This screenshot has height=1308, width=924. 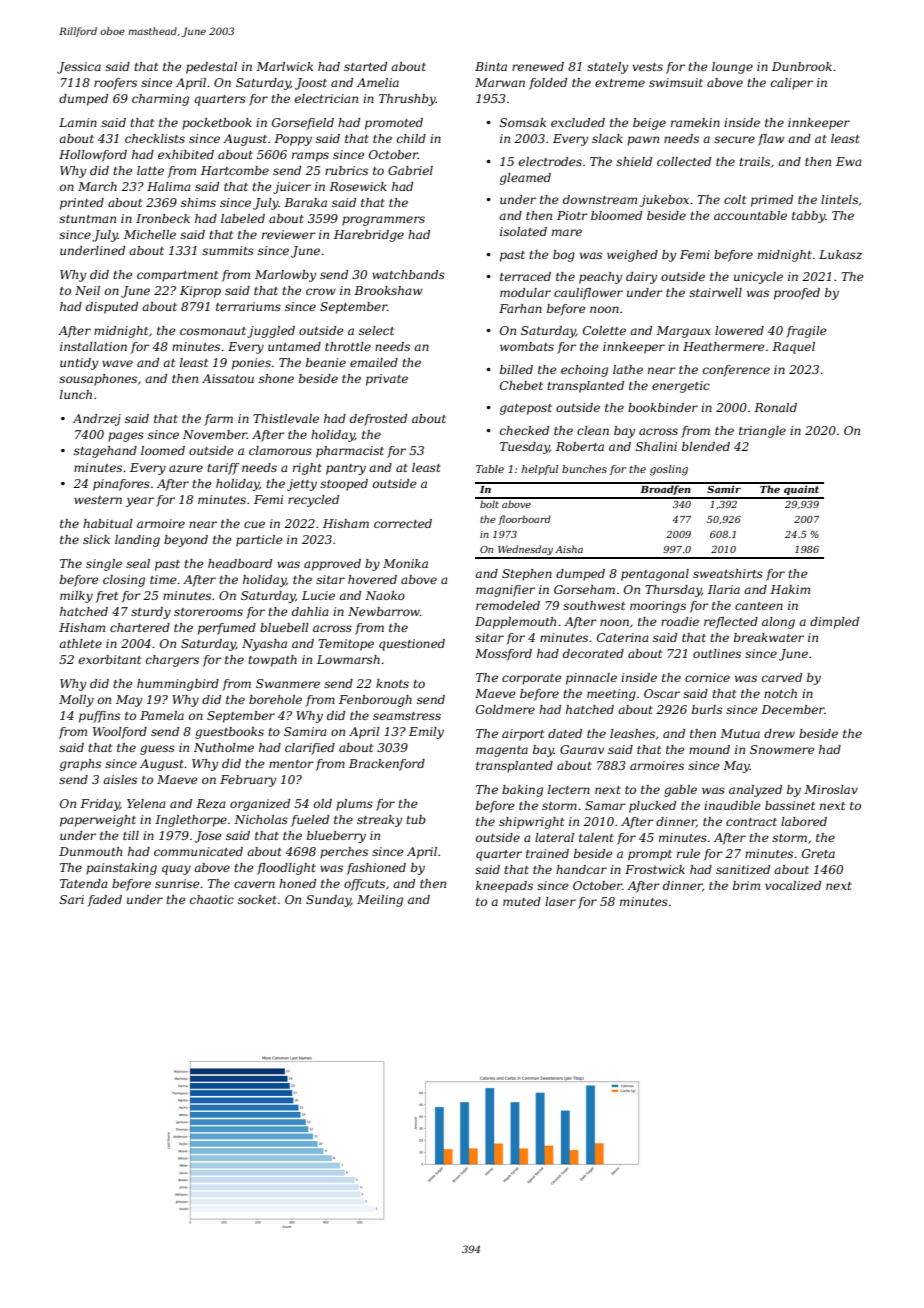 I want to click on cauliflower, so click(x=588, y=294).
